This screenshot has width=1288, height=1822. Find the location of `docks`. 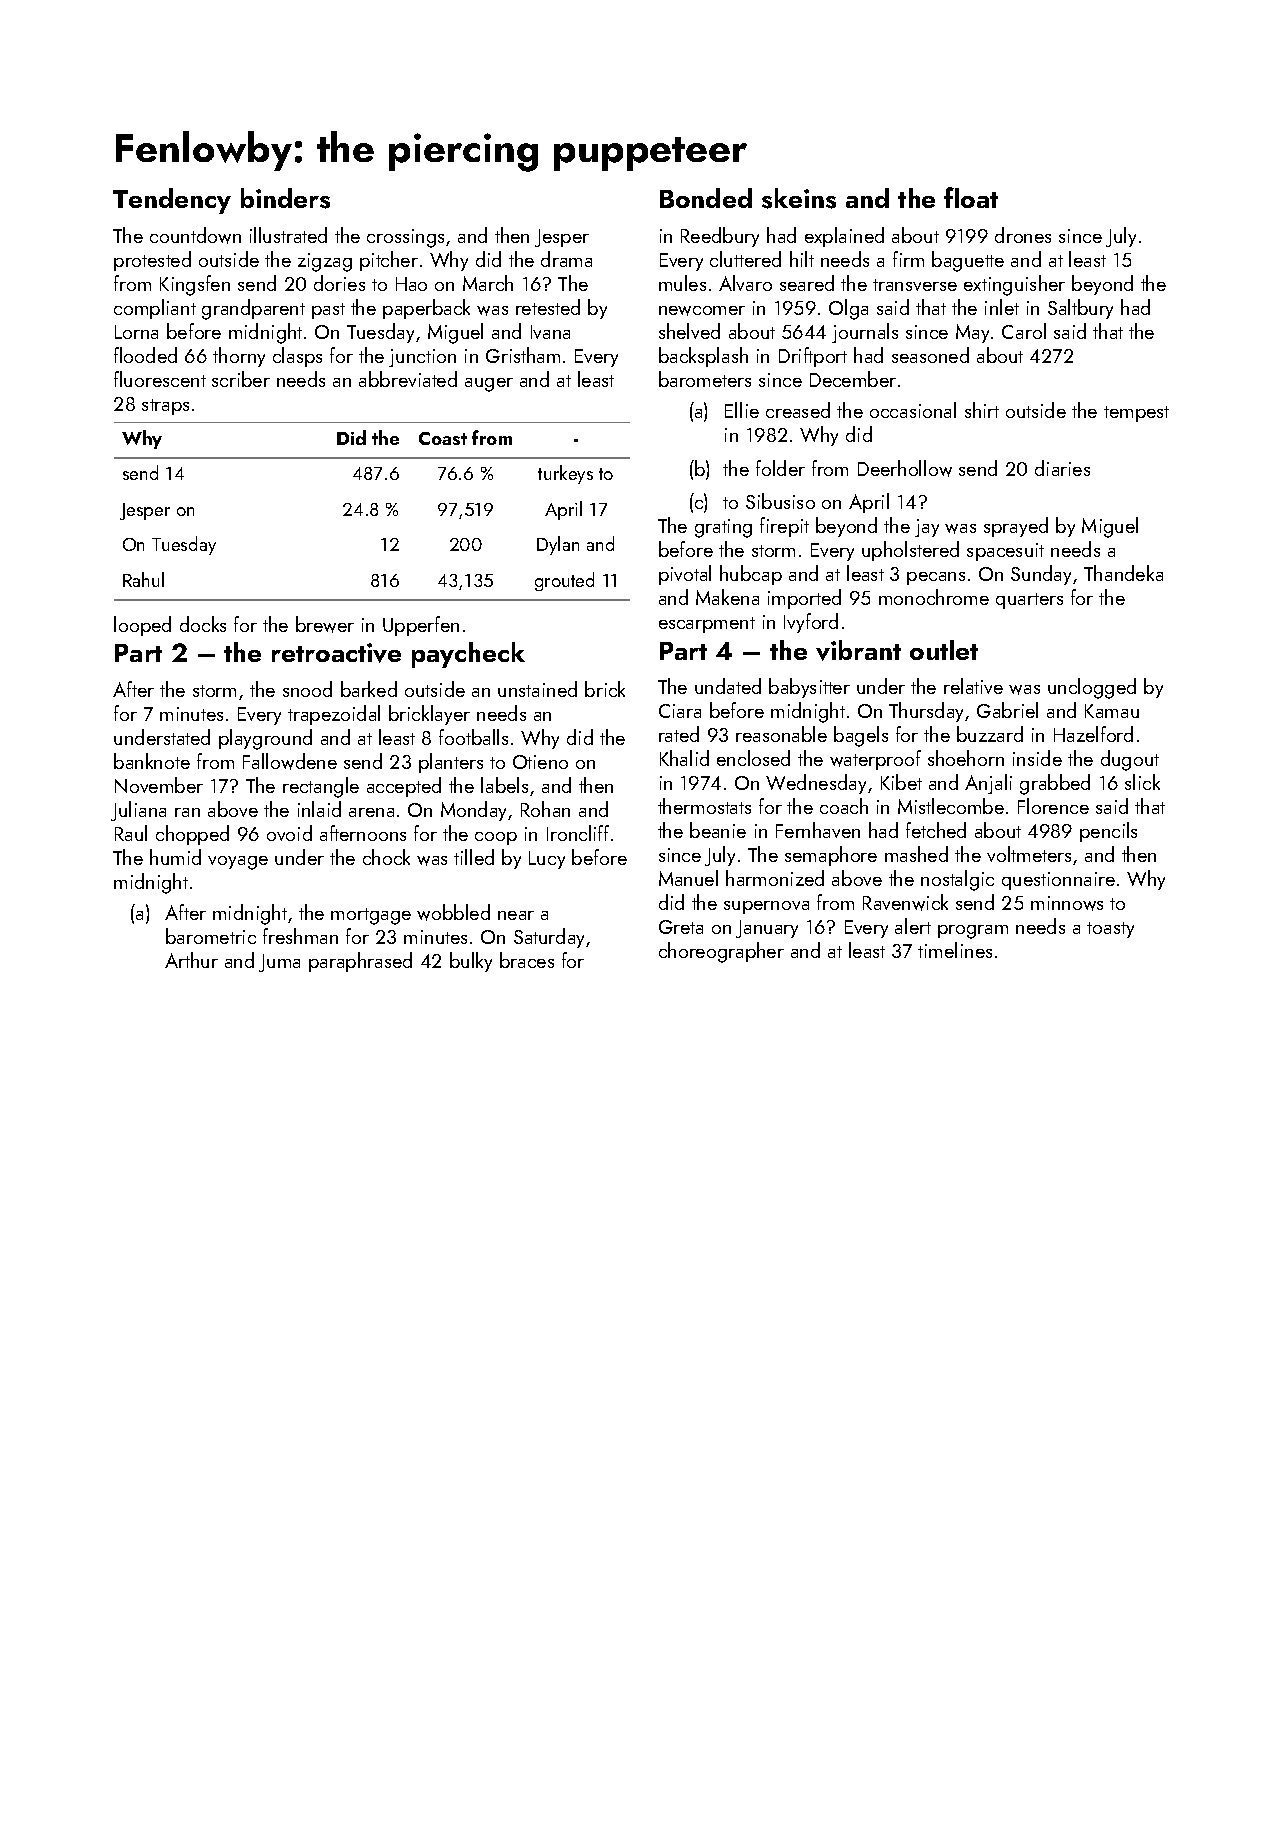

docks is located at coordinates (203, 624).
